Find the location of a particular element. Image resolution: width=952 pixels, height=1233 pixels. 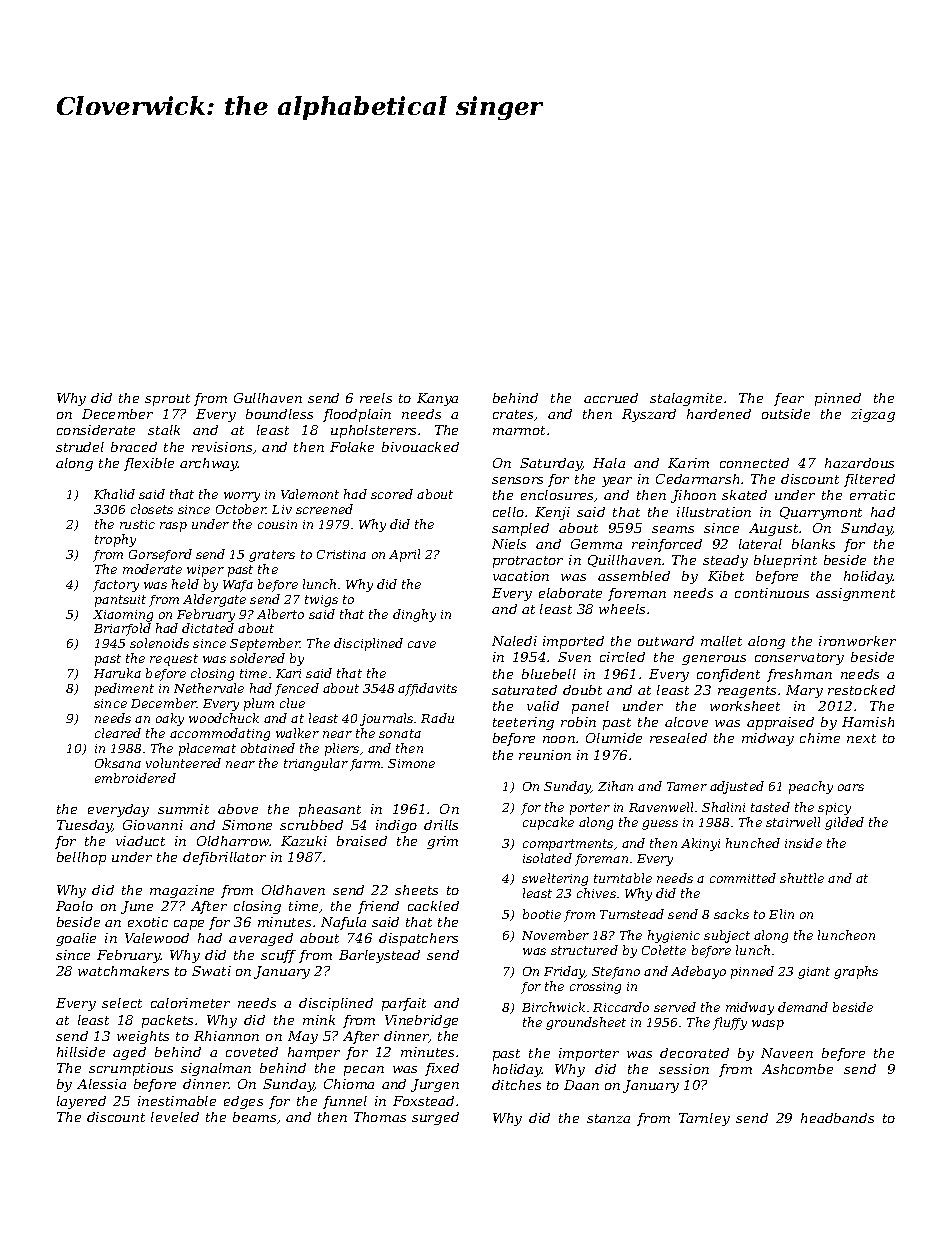

stairwell is located at coordinates (793, 822).
